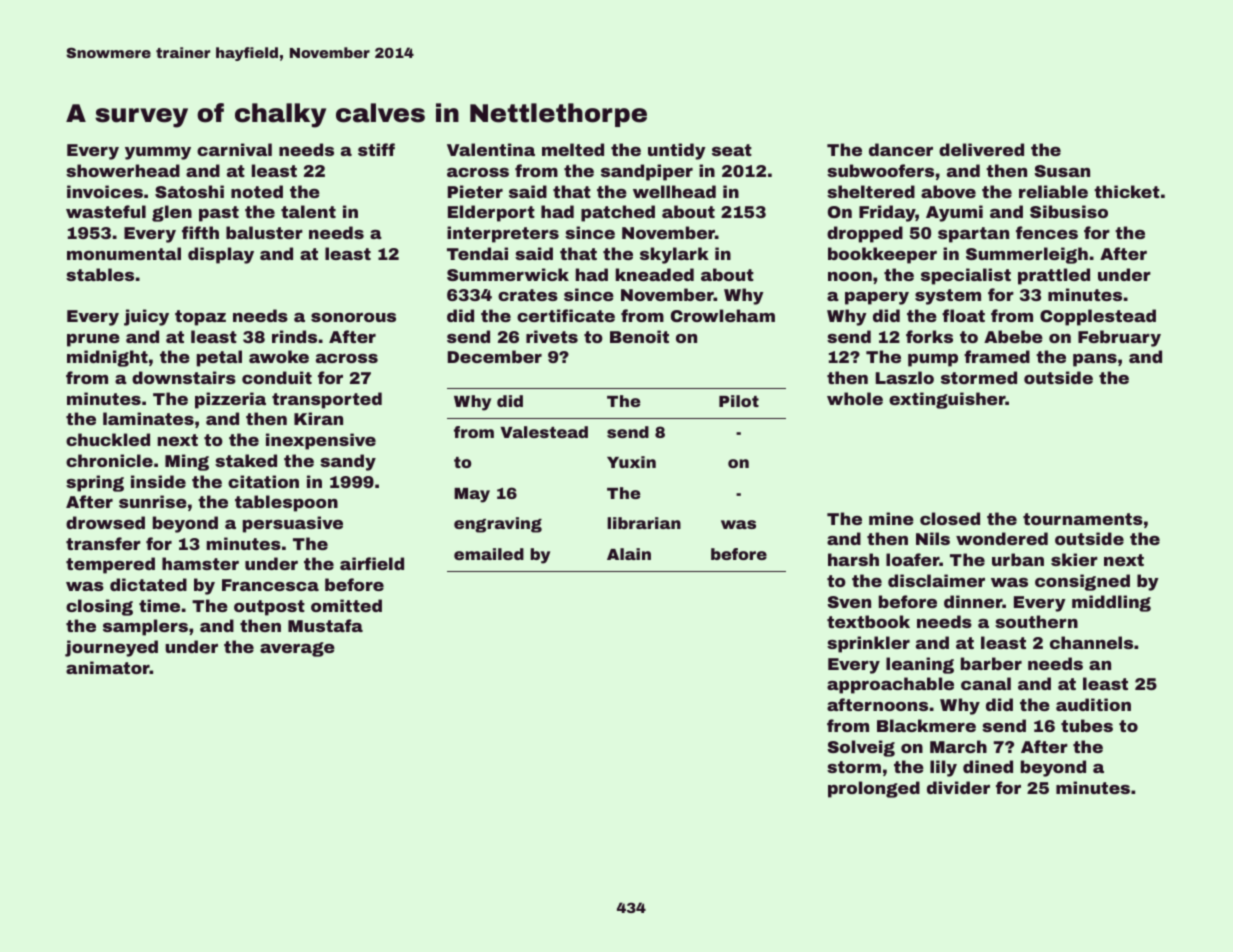 Image resolution: width=1233 pixels, height=952 pixels. I want to click on outpost, so click(269, 608).
